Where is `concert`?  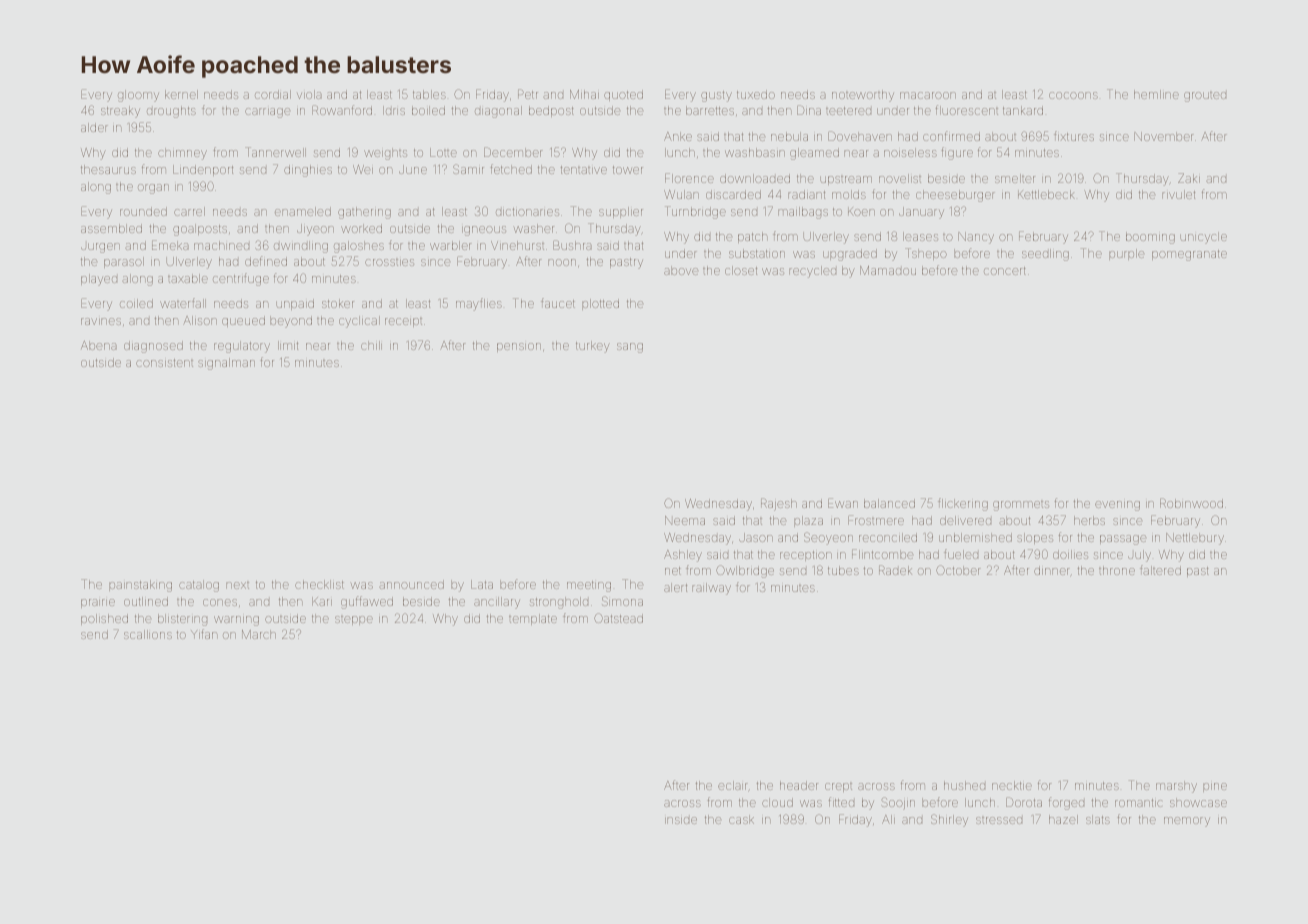
concert is located at coordinates (1005, 271).
